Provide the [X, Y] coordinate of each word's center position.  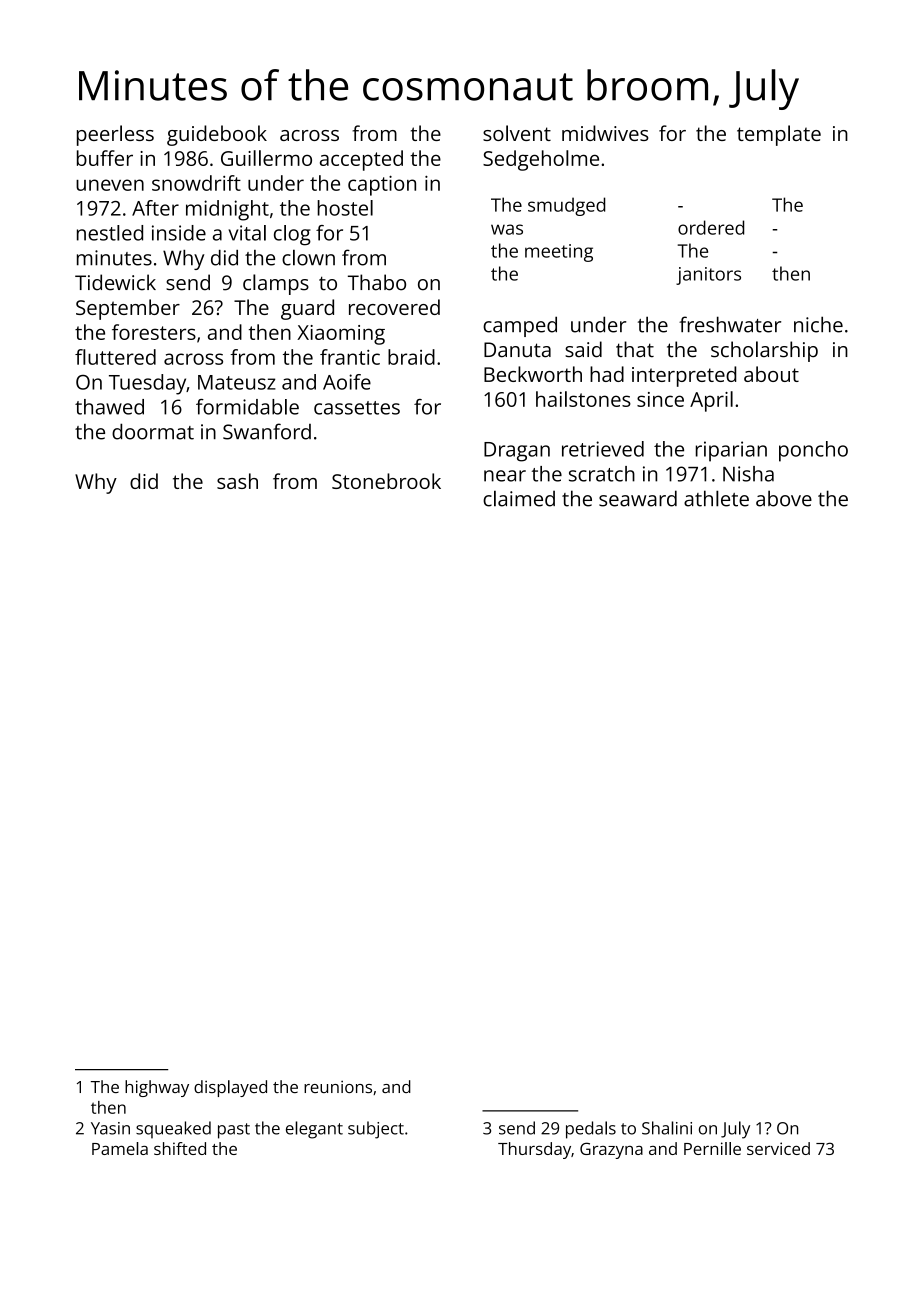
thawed [109, 407]
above [784, 498]
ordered [711, 227]
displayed [230, 1088]
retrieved [603, 449]
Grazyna [611, 1150]
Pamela [120, 1148]
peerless [115, 135]
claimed [519, 498]
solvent [517, 133]
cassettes [357, 408]
